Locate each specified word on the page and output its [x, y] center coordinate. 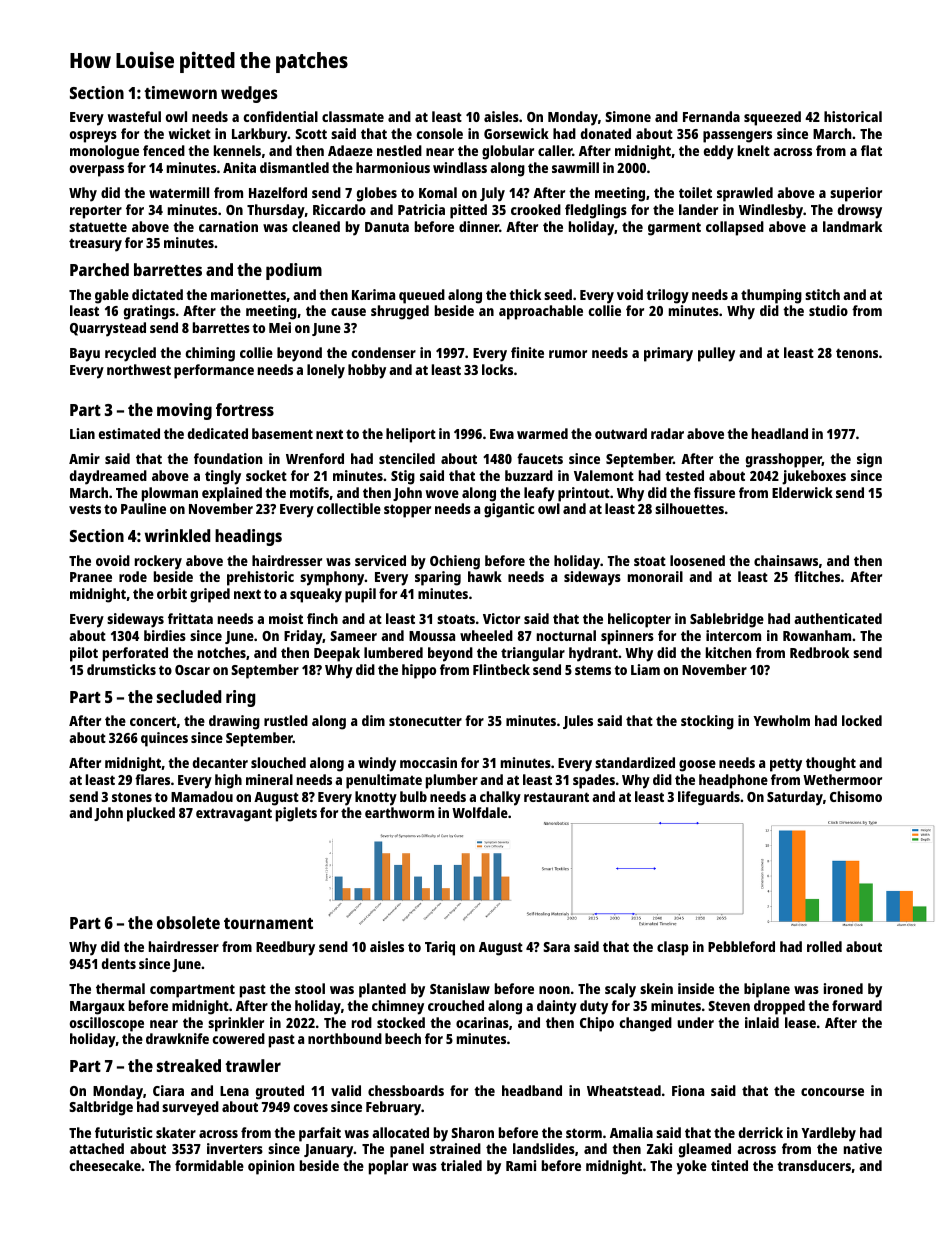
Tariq [440, 948]
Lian [82, 433]
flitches [817, 576]
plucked [151, 814]
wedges [249, 94]
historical [853, 116]
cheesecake [105, 1165]
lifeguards [709, 798]
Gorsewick [516, 133]
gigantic [509, 510]
